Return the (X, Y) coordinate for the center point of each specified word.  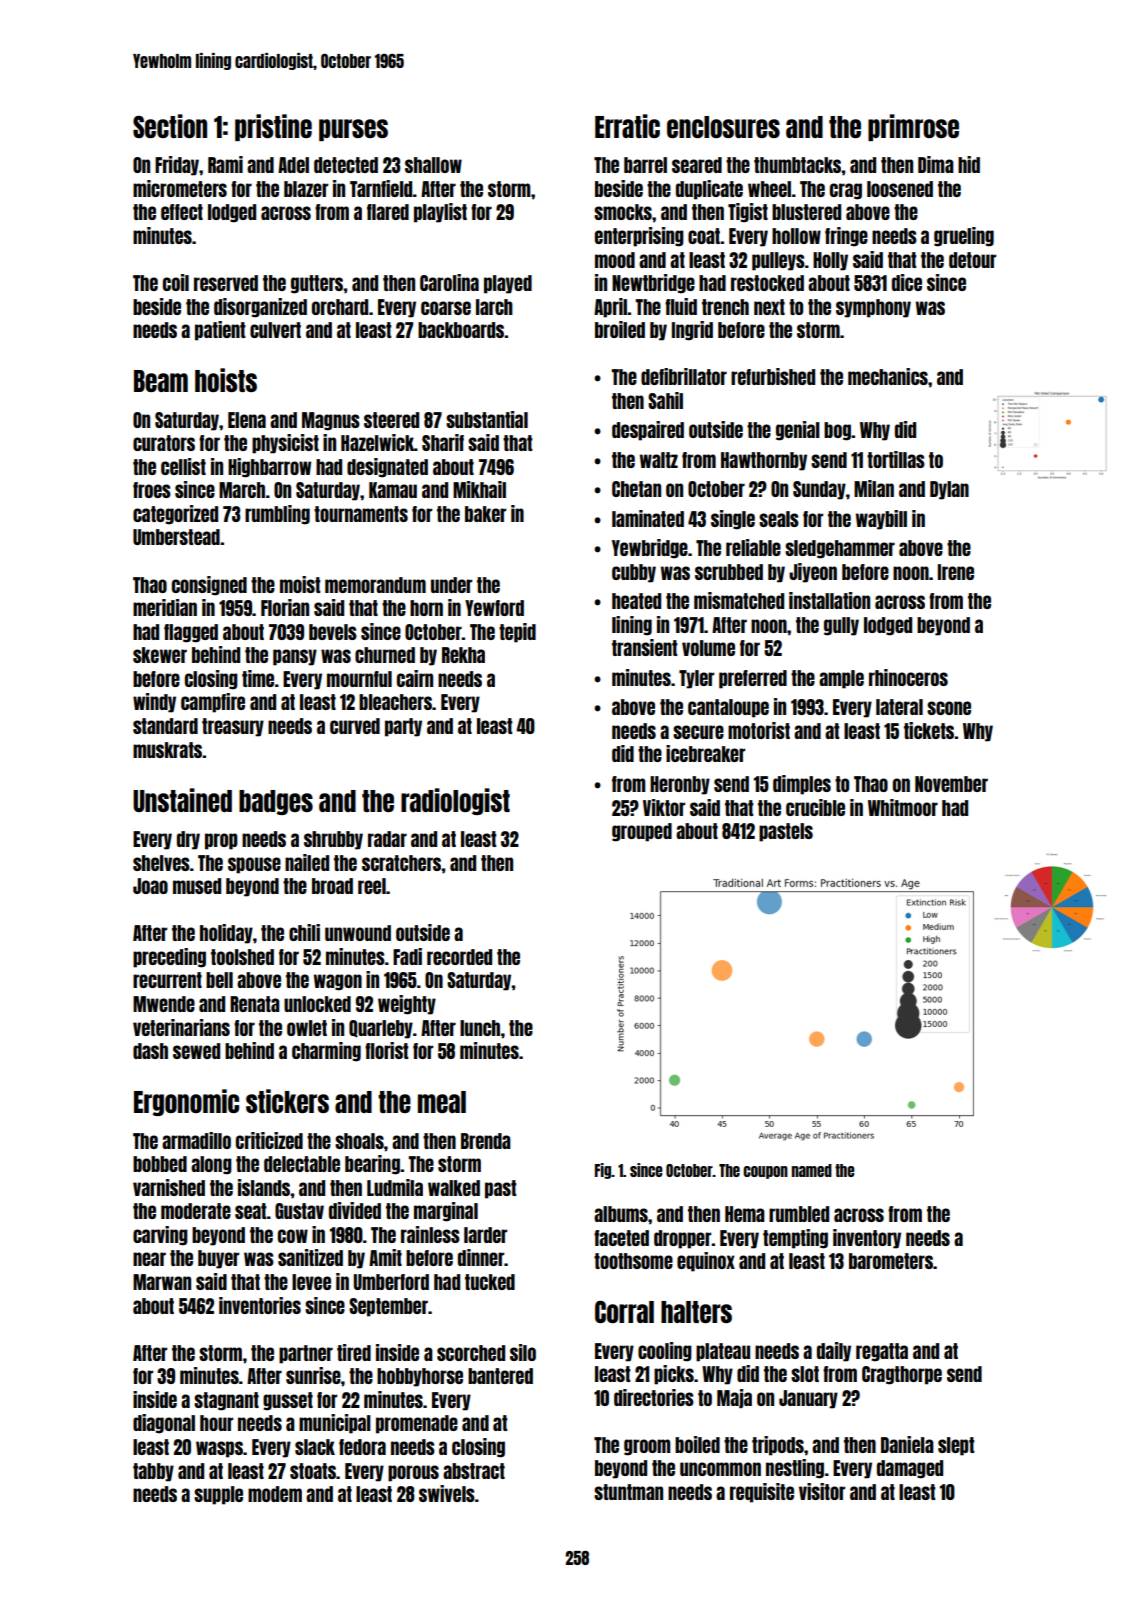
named (812, 1170)
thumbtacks (798, 165)
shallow (433, 165)
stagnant (226, 1401)
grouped (642, 832)
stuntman (628, 1492)
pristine (273, 127)
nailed (307, 862)
